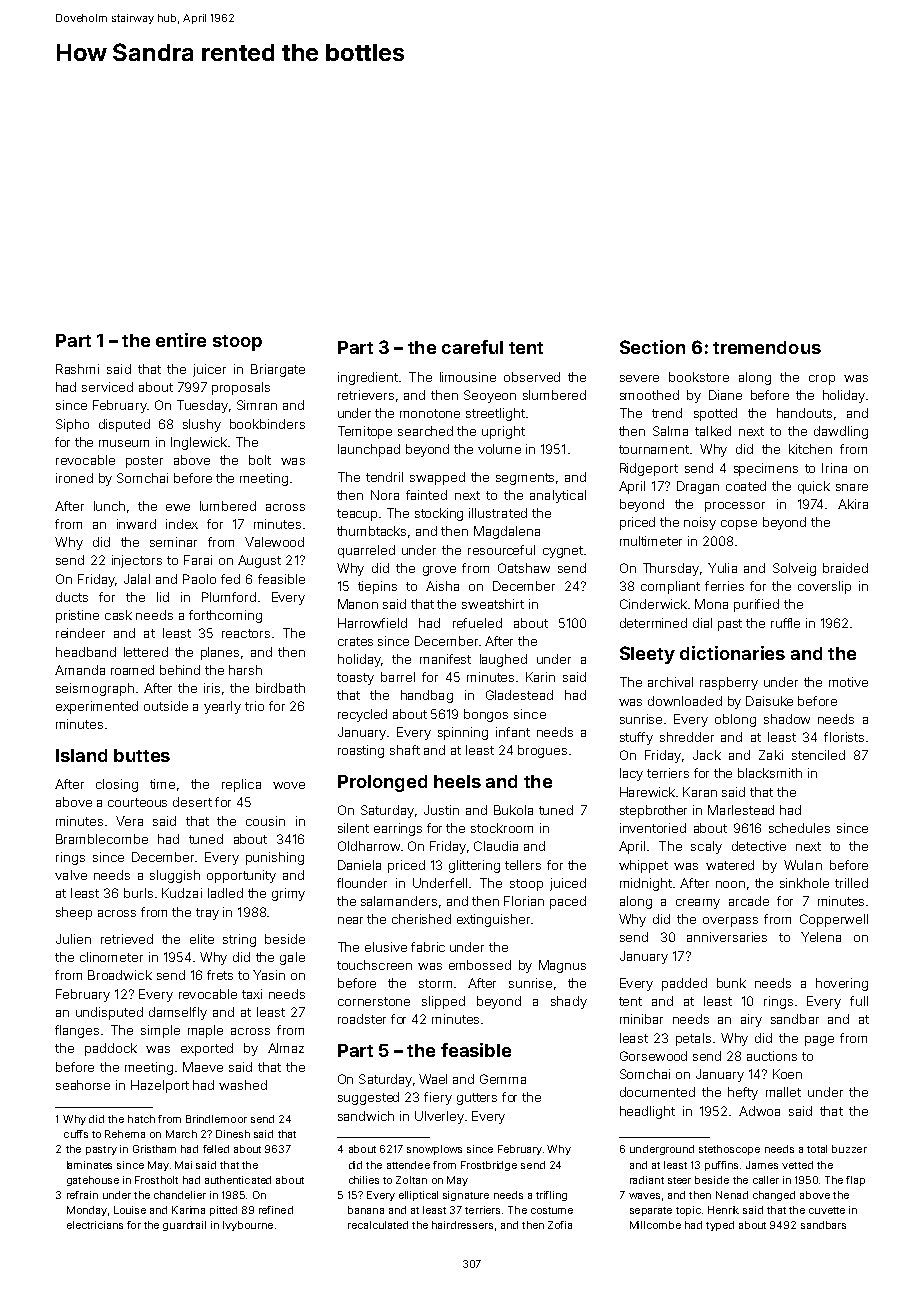  What do you see at coordinates (503, 432) in the screenshot?
I see `upright` at bounding box center [503, 432].
